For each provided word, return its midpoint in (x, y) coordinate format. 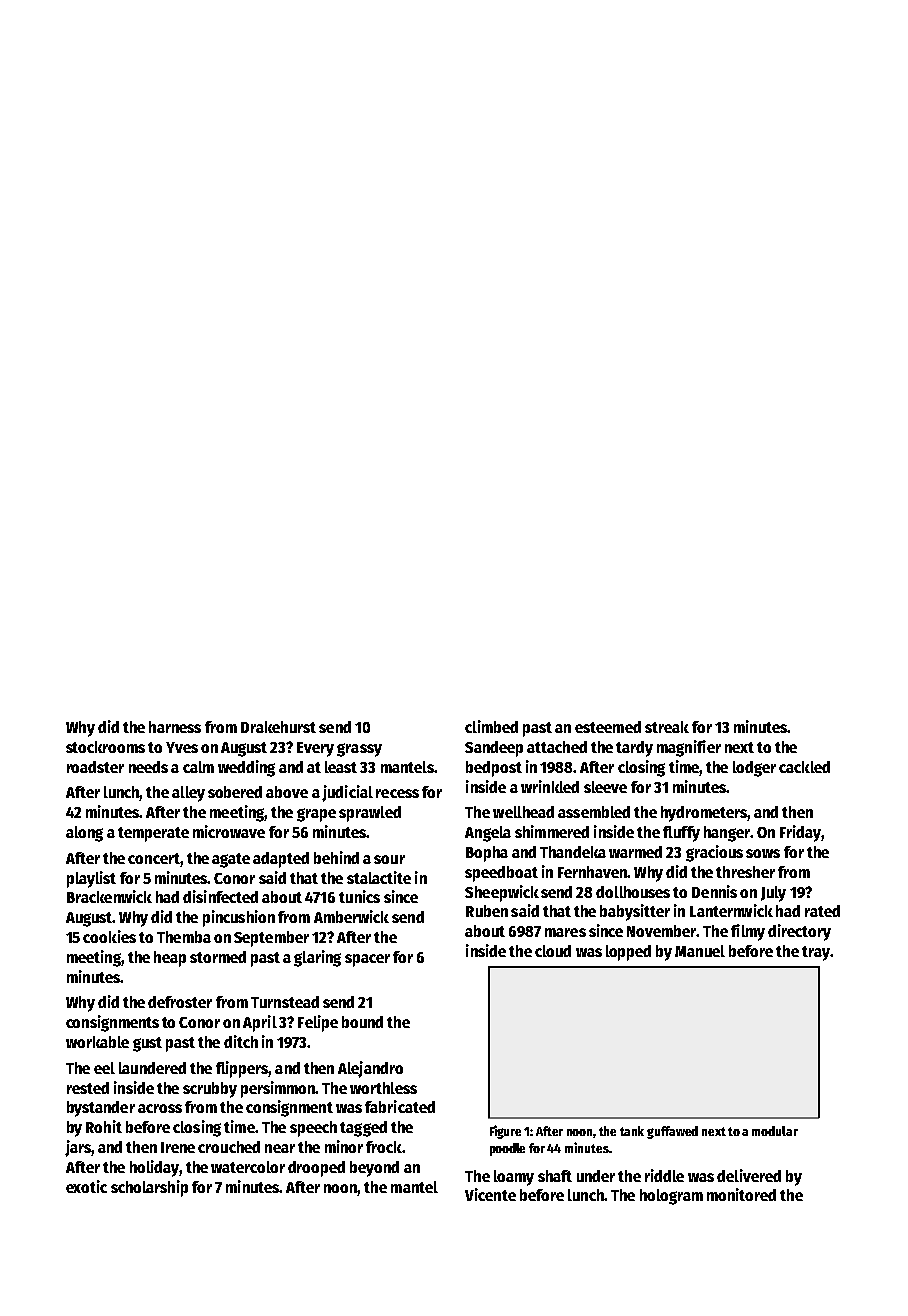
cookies (109, 936)
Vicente (490, 1194)
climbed (491, 726)
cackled (804, 767)
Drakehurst (278, 727)
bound (362, 1022)
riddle (664, 1175)
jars (78, 1148)
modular (775, 1131)
